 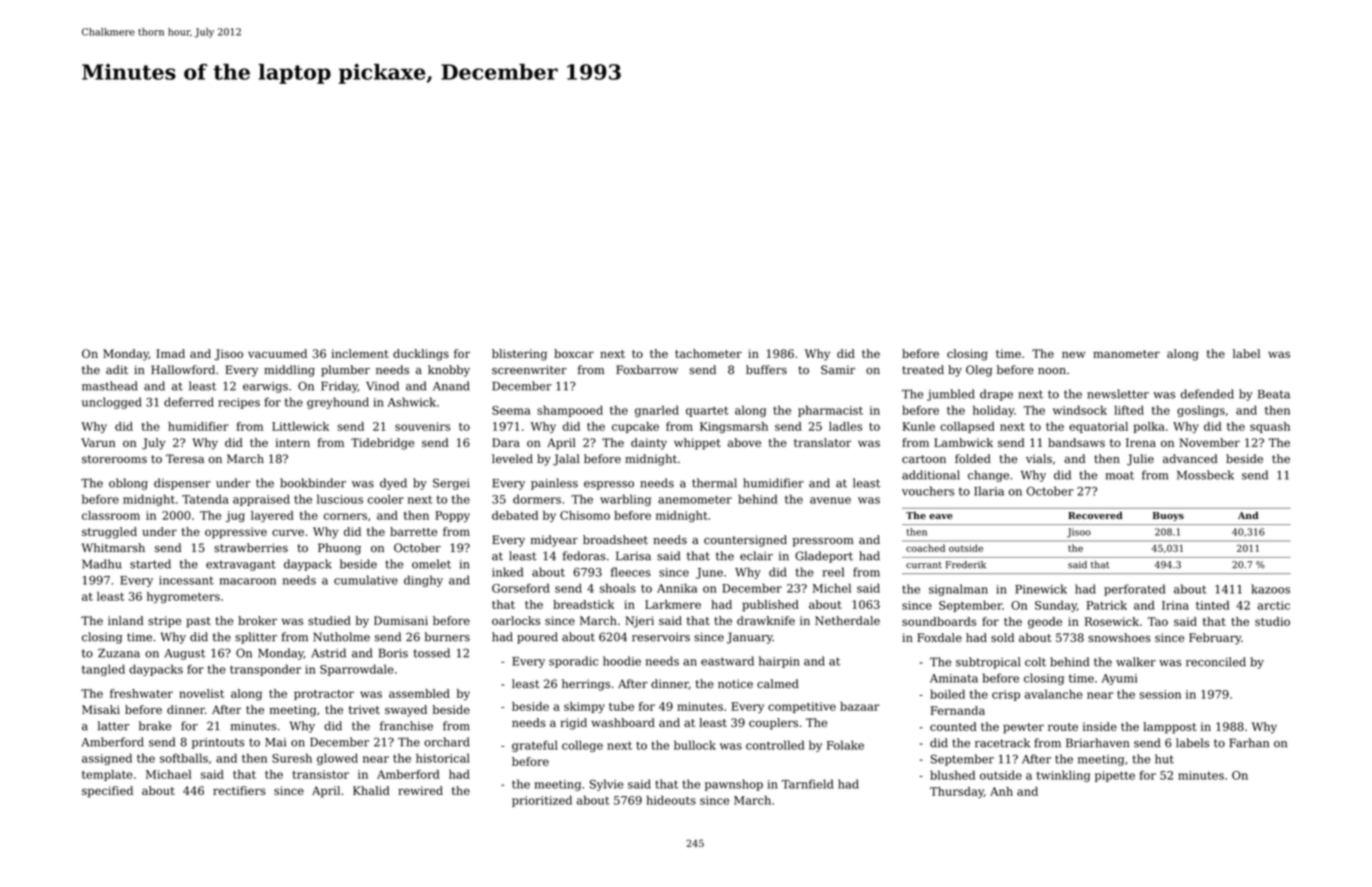 What do you see at coordinates (168, 774) in the screenshot?
I see `Michael` at bounding box center [168, 774].
